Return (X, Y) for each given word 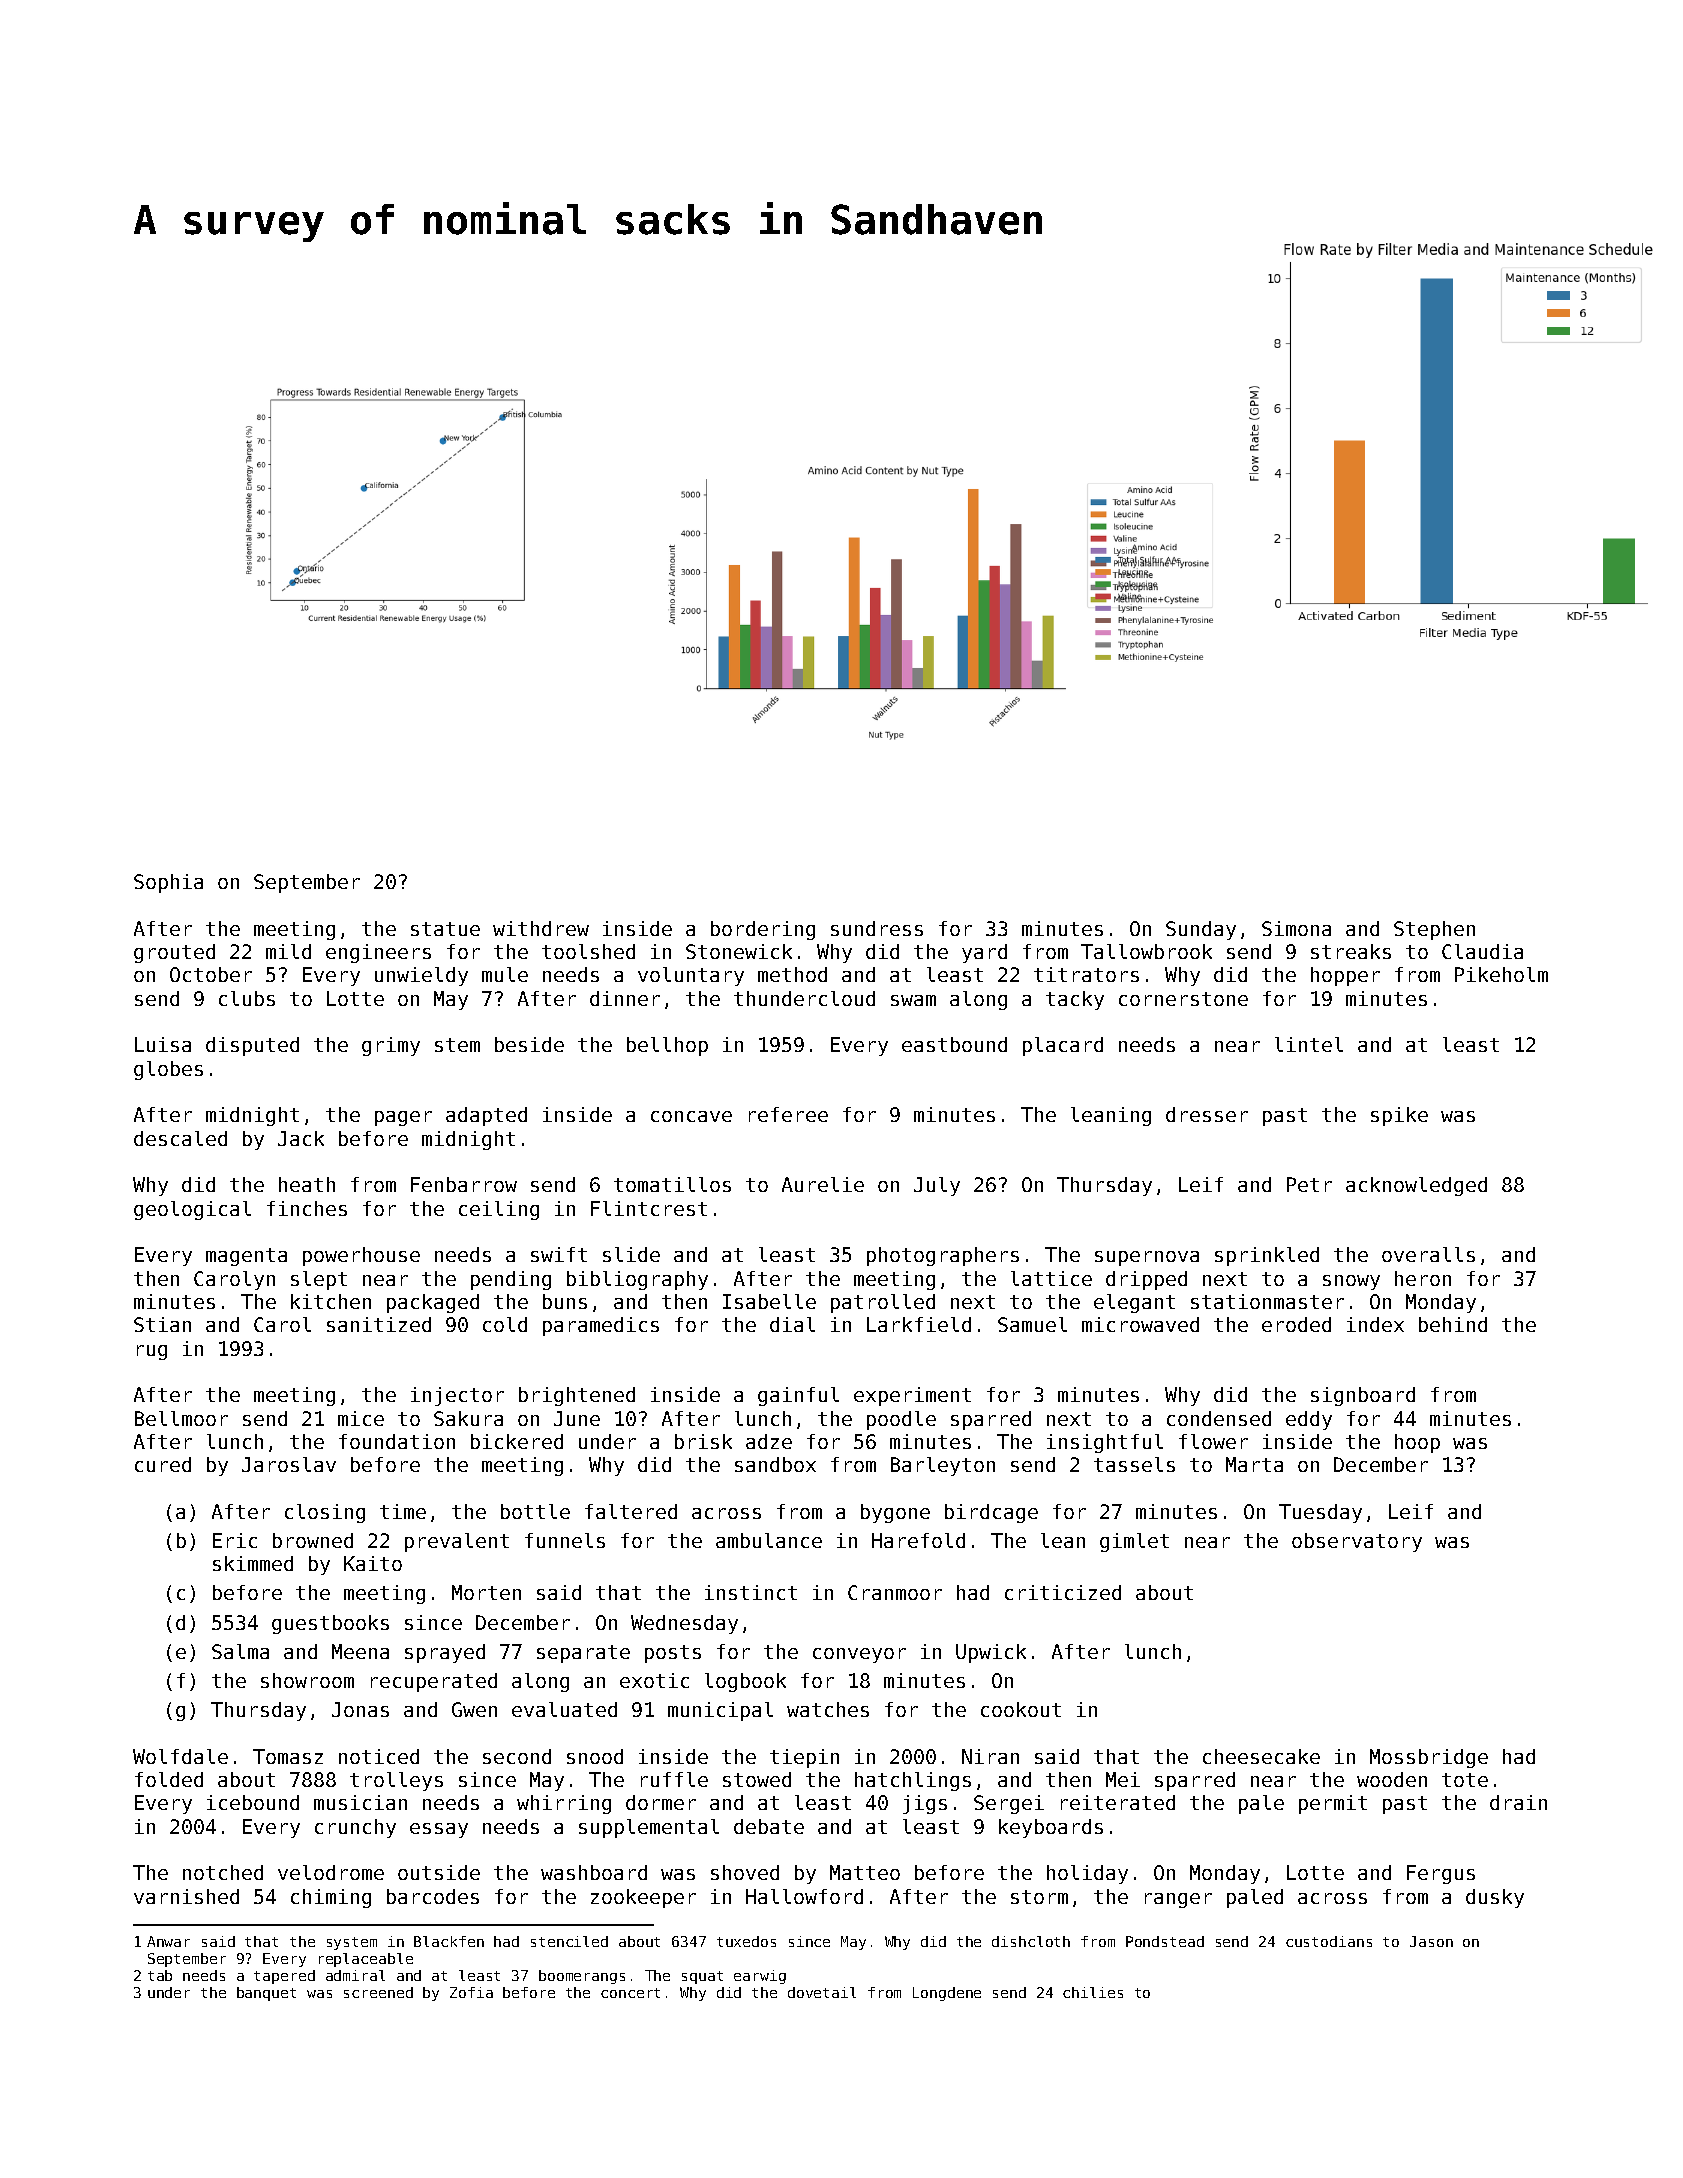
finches (307, 1208)
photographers (943, 1256)
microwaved (1140, 1324)
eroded (1296, 1324)
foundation (397, 1441)
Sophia (168, 883)
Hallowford (804, 1896)
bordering (763, 930)
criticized (1063, 1592)
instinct (751, 1592)
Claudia (1482, 951)
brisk (703, 1441)
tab (160, 1975)
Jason (1431, 1941)
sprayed (445, 1653)
